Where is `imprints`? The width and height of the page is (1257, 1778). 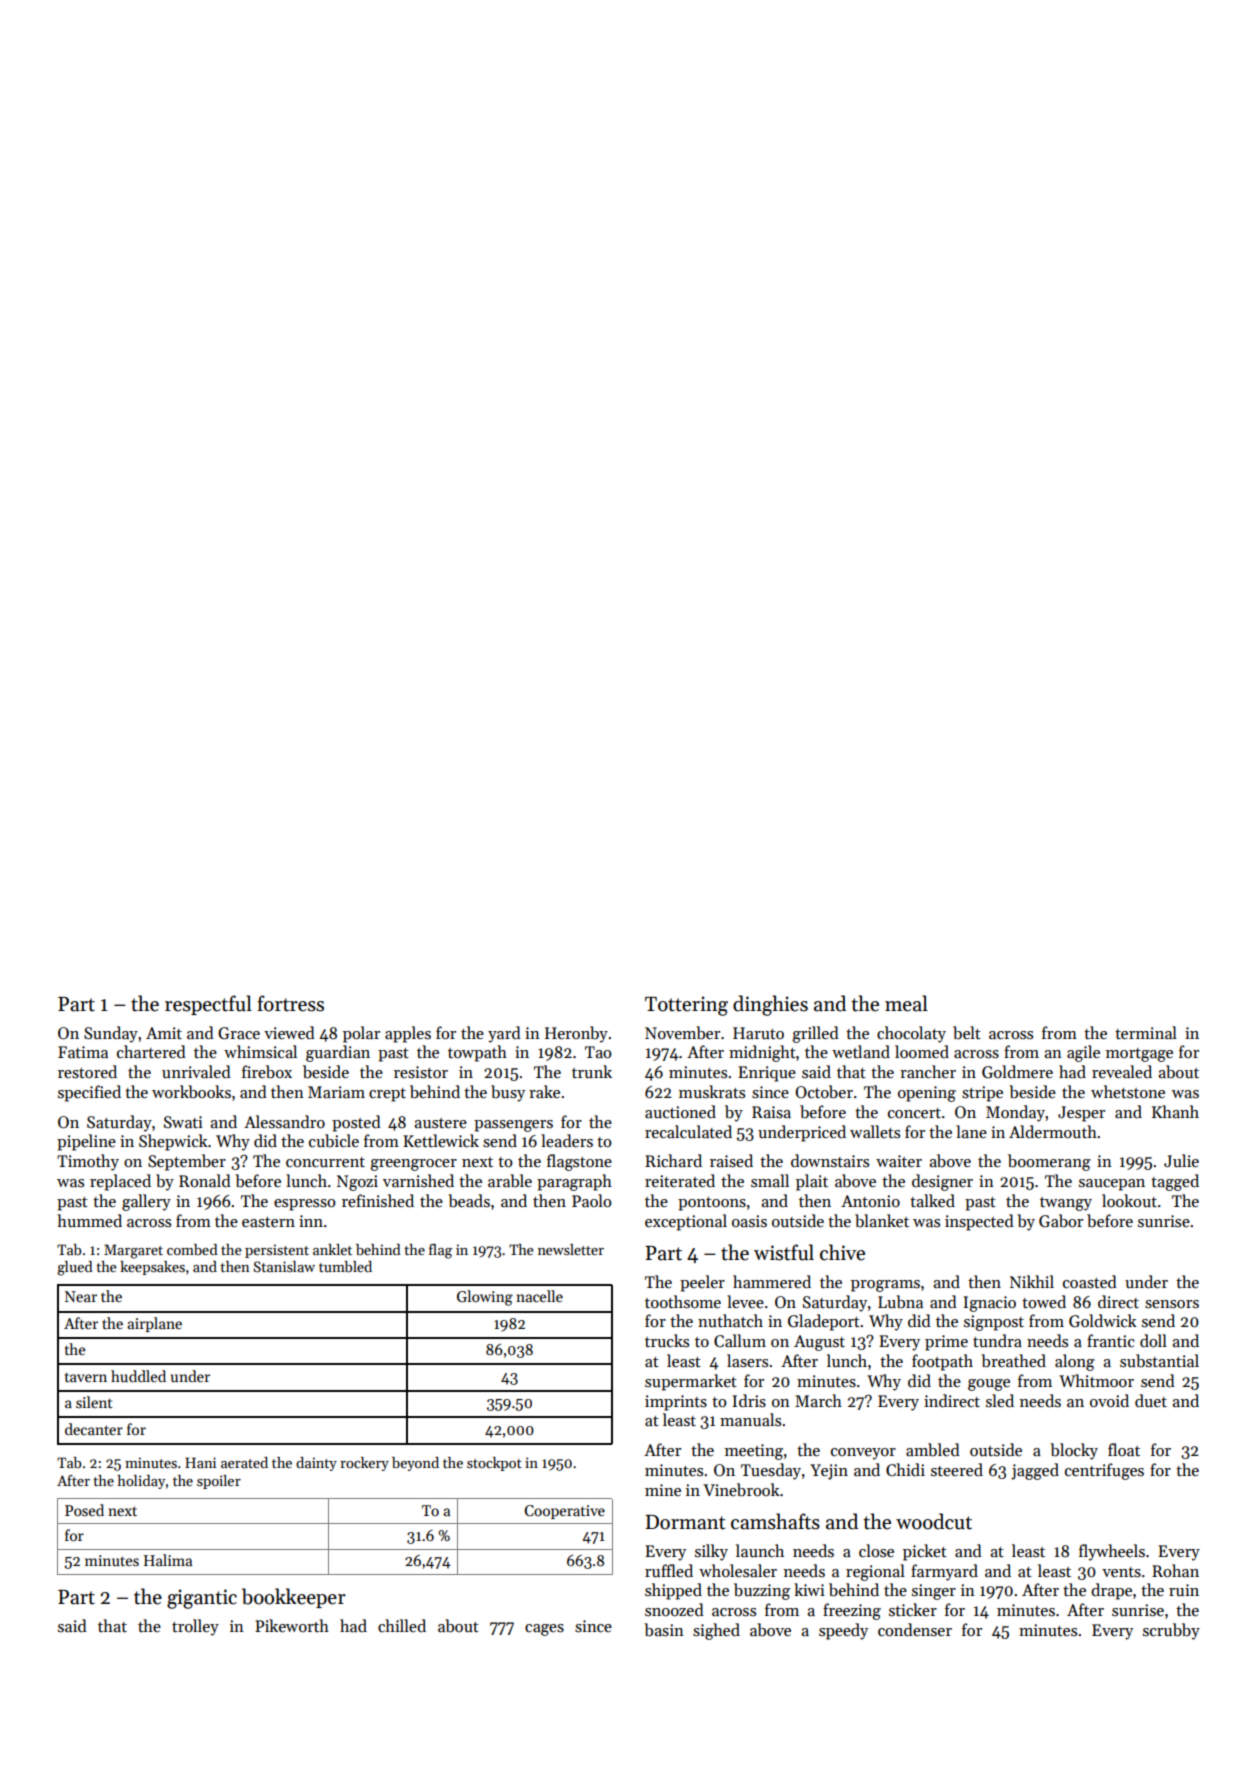
imprints is located at coordinates (676, 1403).
